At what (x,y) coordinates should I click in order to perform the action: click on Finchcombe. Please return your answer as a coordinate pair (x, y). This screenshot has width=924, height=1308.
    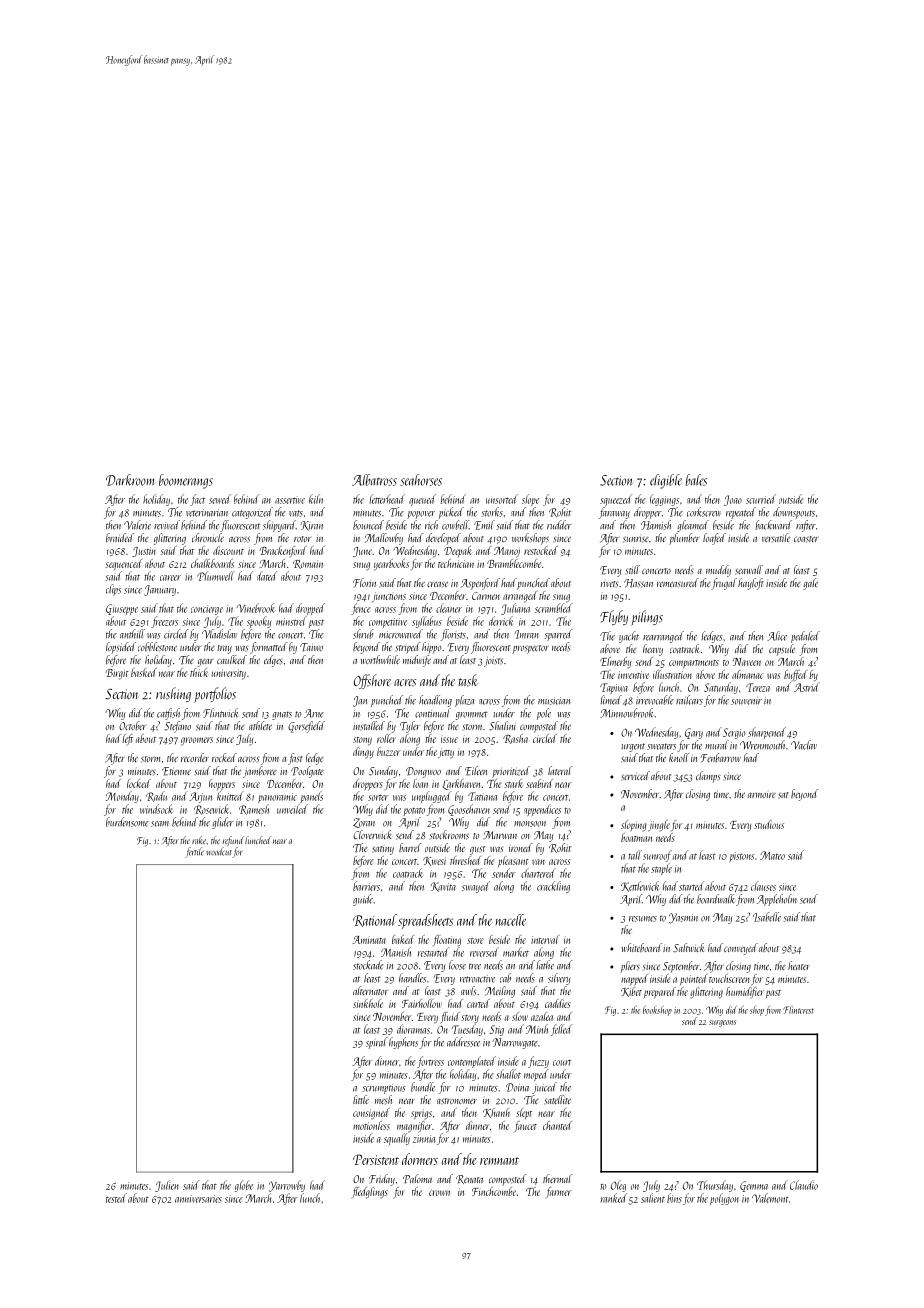
    Looking at the image, I should click on (494, 1191).
